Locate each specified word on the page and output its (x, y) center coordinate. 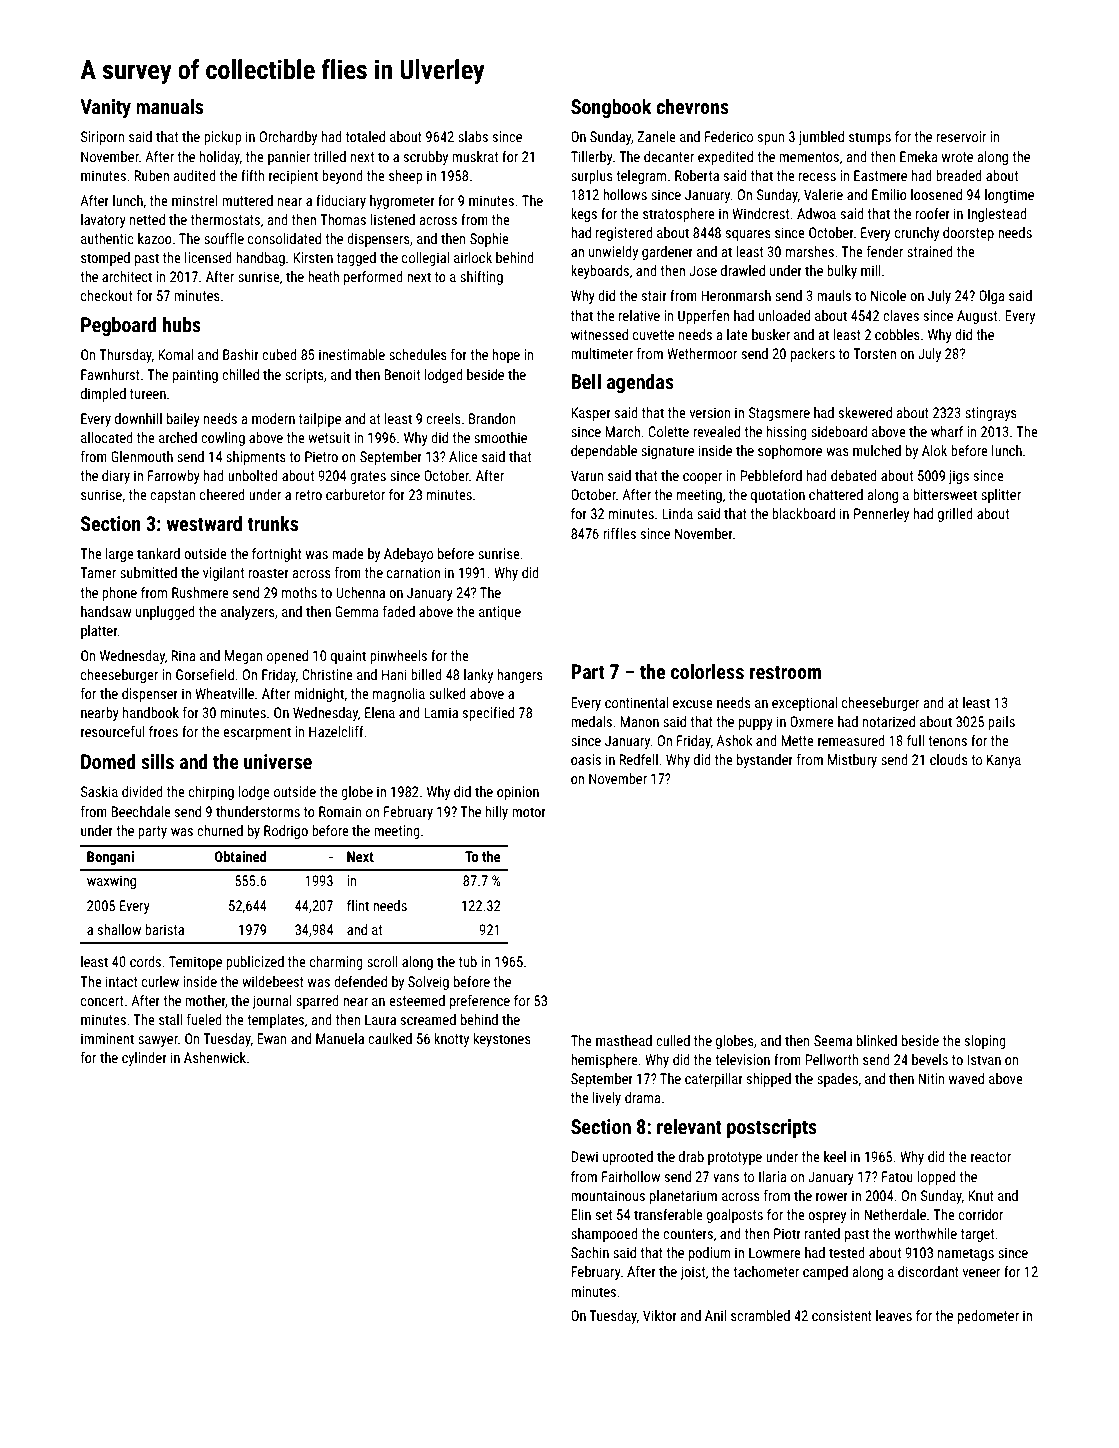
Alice (463, 456)
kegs (584, 215)
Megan (243, 657)
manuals (169, 106)
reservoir (961, 136)
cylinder (144, 1059)
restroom (785, 672)
